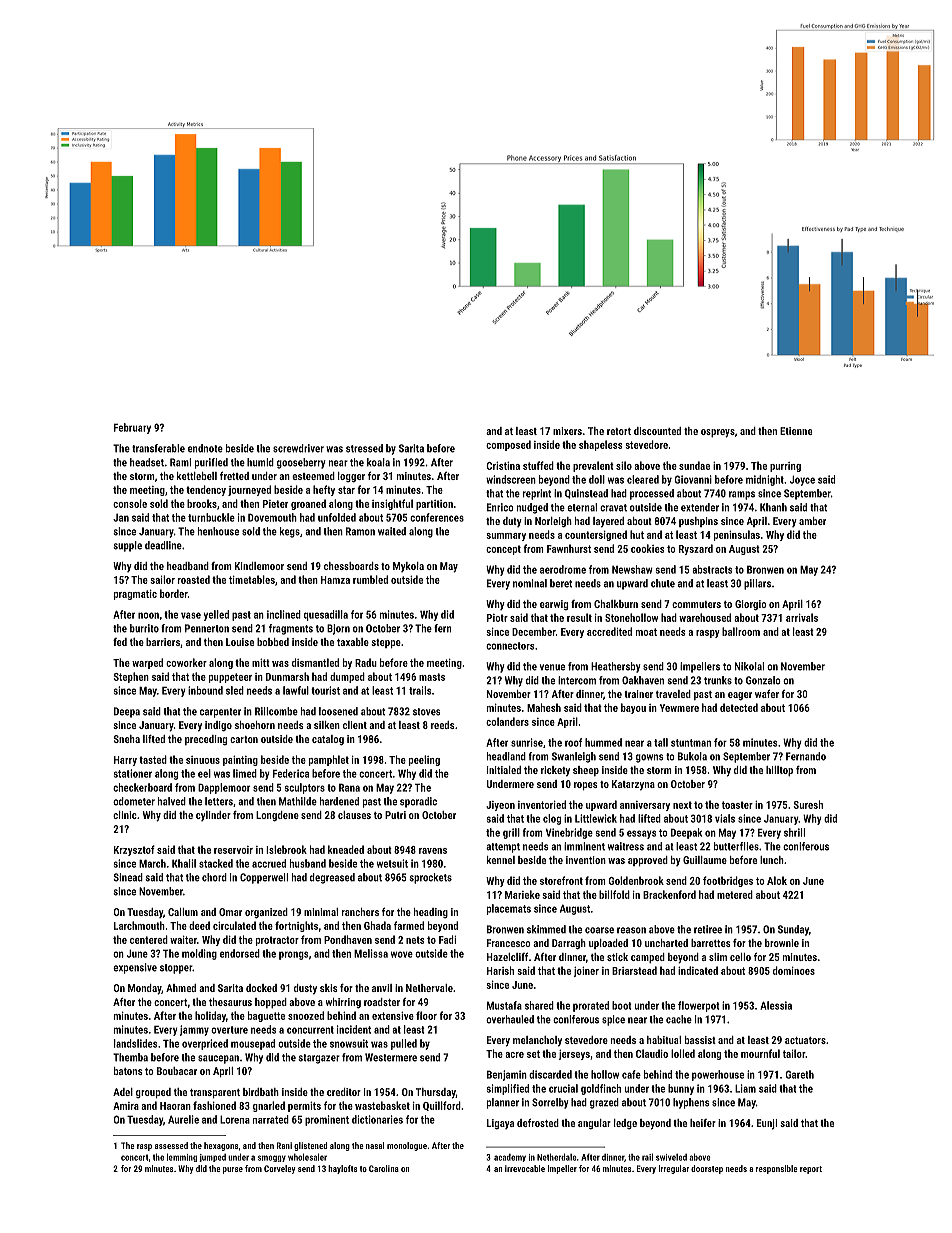 Image resolution: width=952 pixels, height=1233 pixels. What do you see at coordinates (608, 944) in the screenshot?
I see `uploaded` at bounding box center [608, 944].
